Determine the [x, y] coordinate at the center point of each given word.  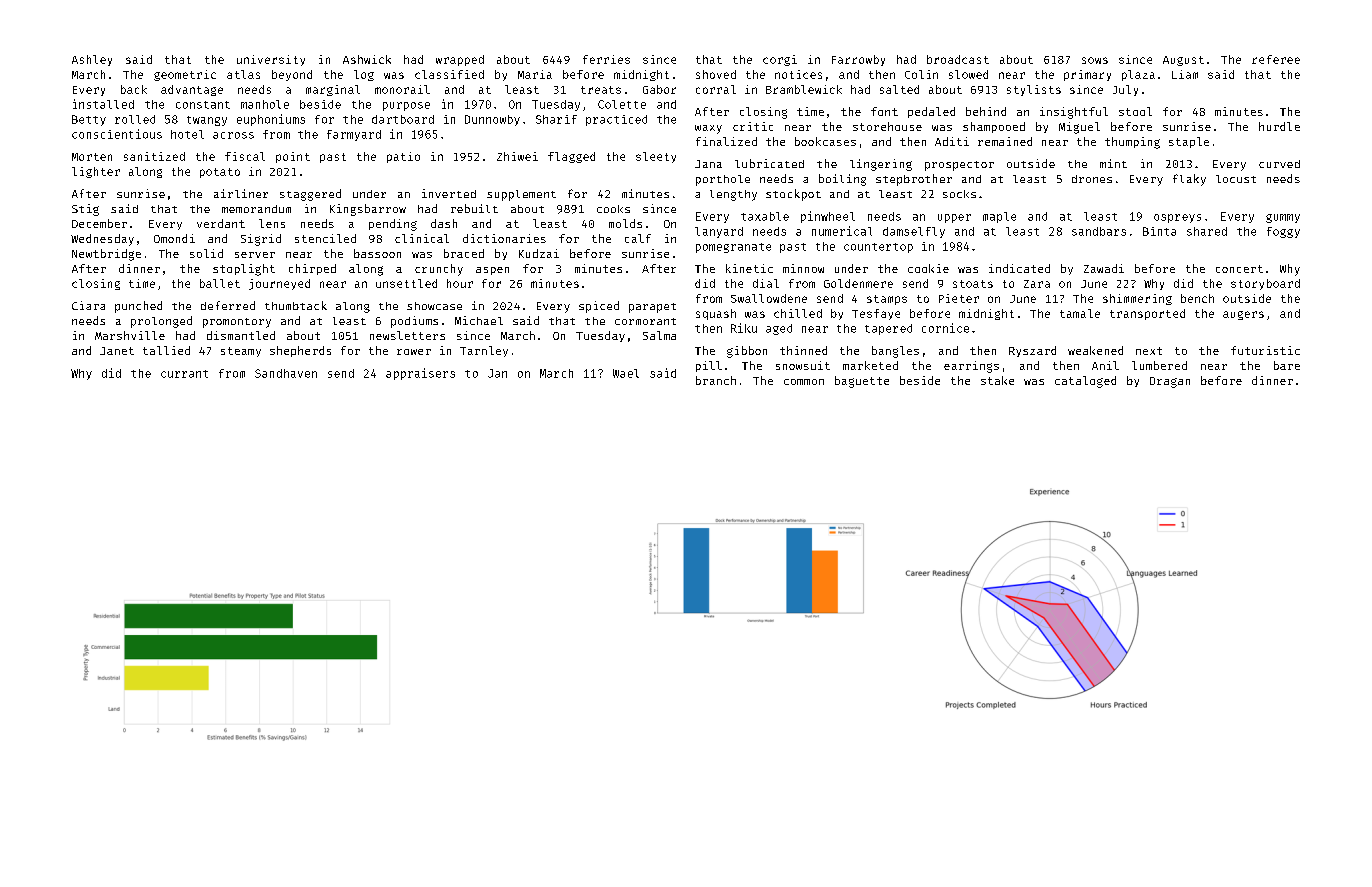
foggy [1283, 232]
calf [638, 238]
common [804, 382]
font [884, 111]
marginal [333, 90]
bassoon [377, 253]
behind [986, 111]
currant [184, 374]
